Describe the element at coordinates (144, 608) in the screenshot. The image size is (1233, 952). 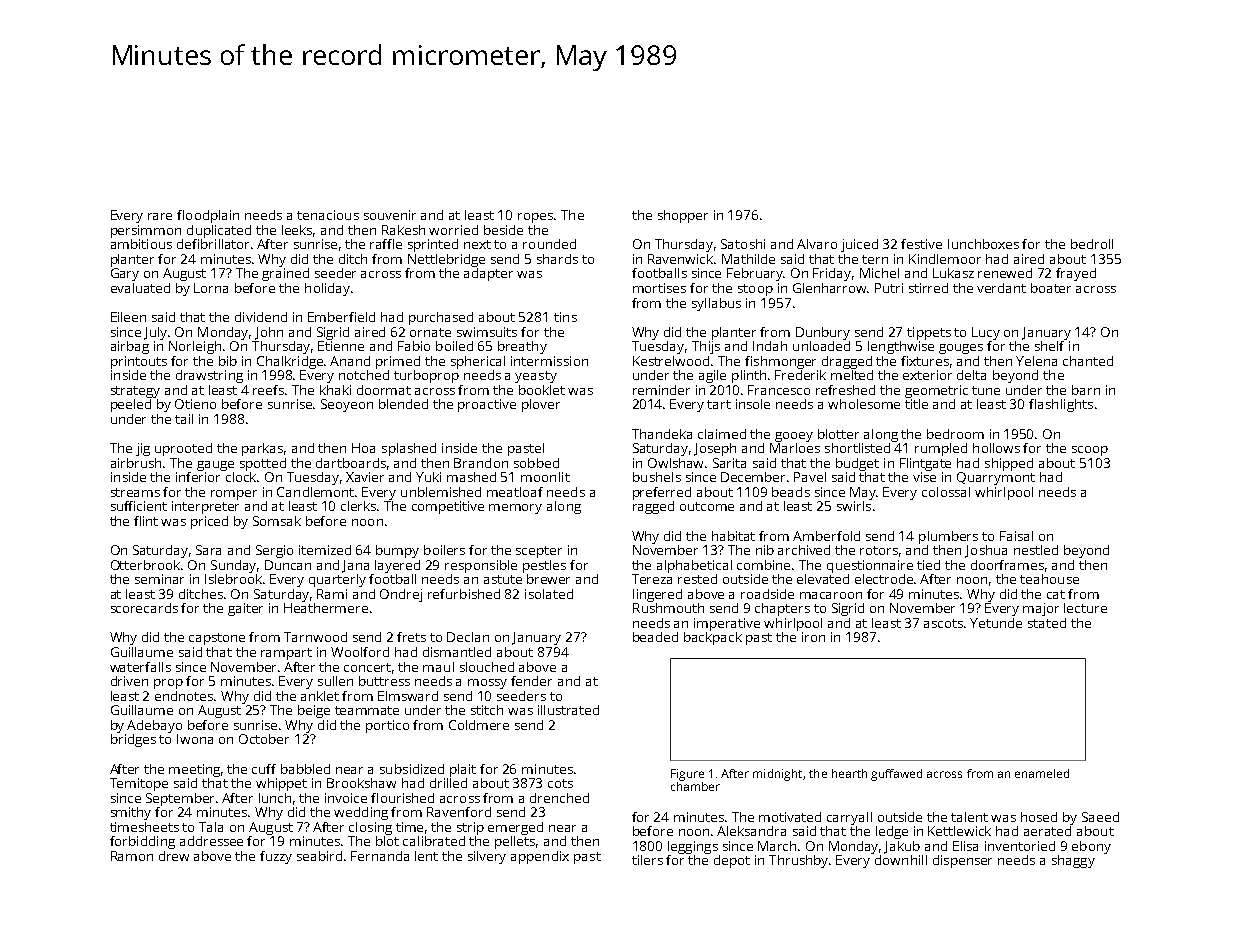
I see `scorecards` at that location.
